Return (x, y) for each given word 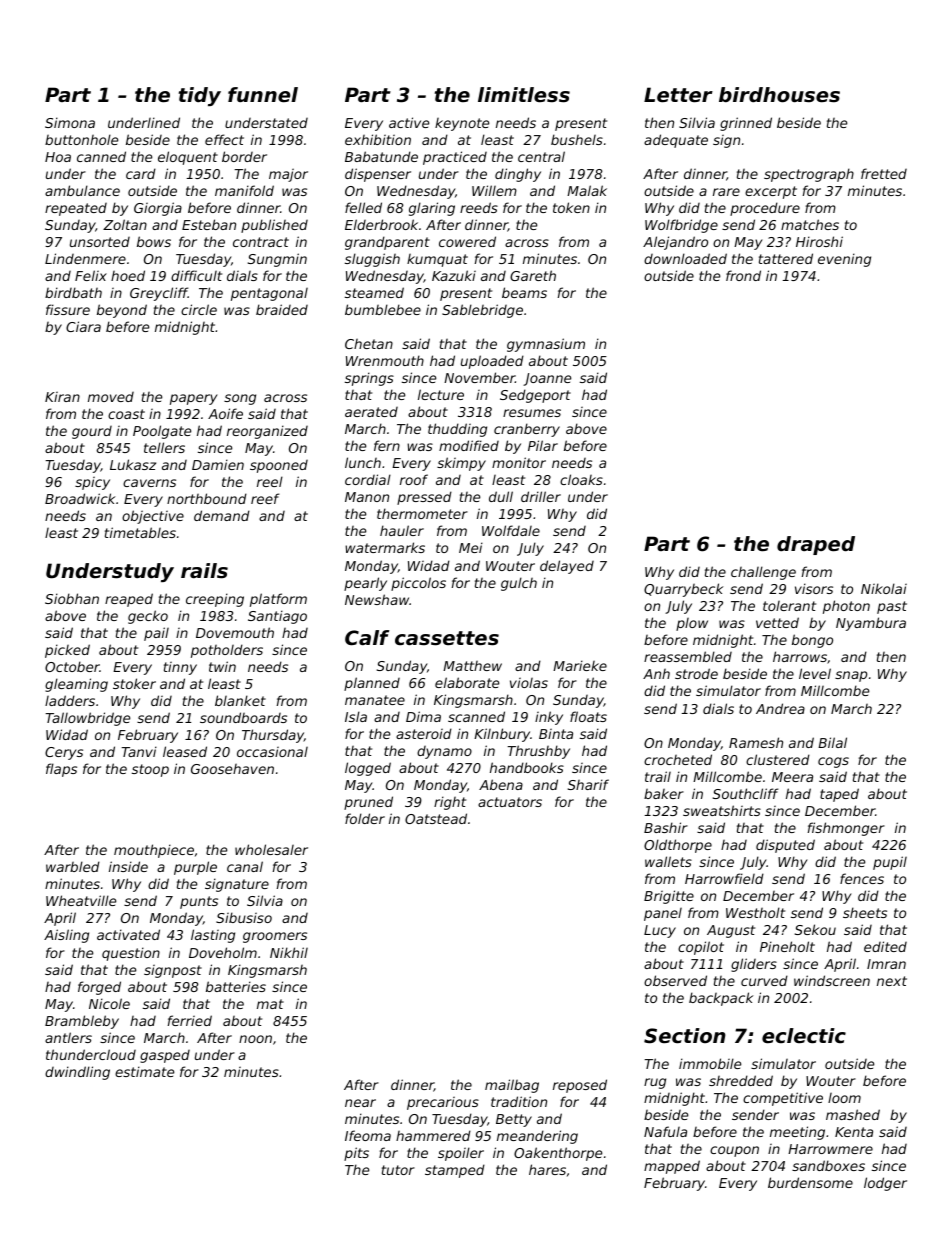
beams (524, 292)
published (274, 226)
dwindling (77, 1073)
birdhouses (779, 95)
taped (839, 795)
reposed (580, 1086)
